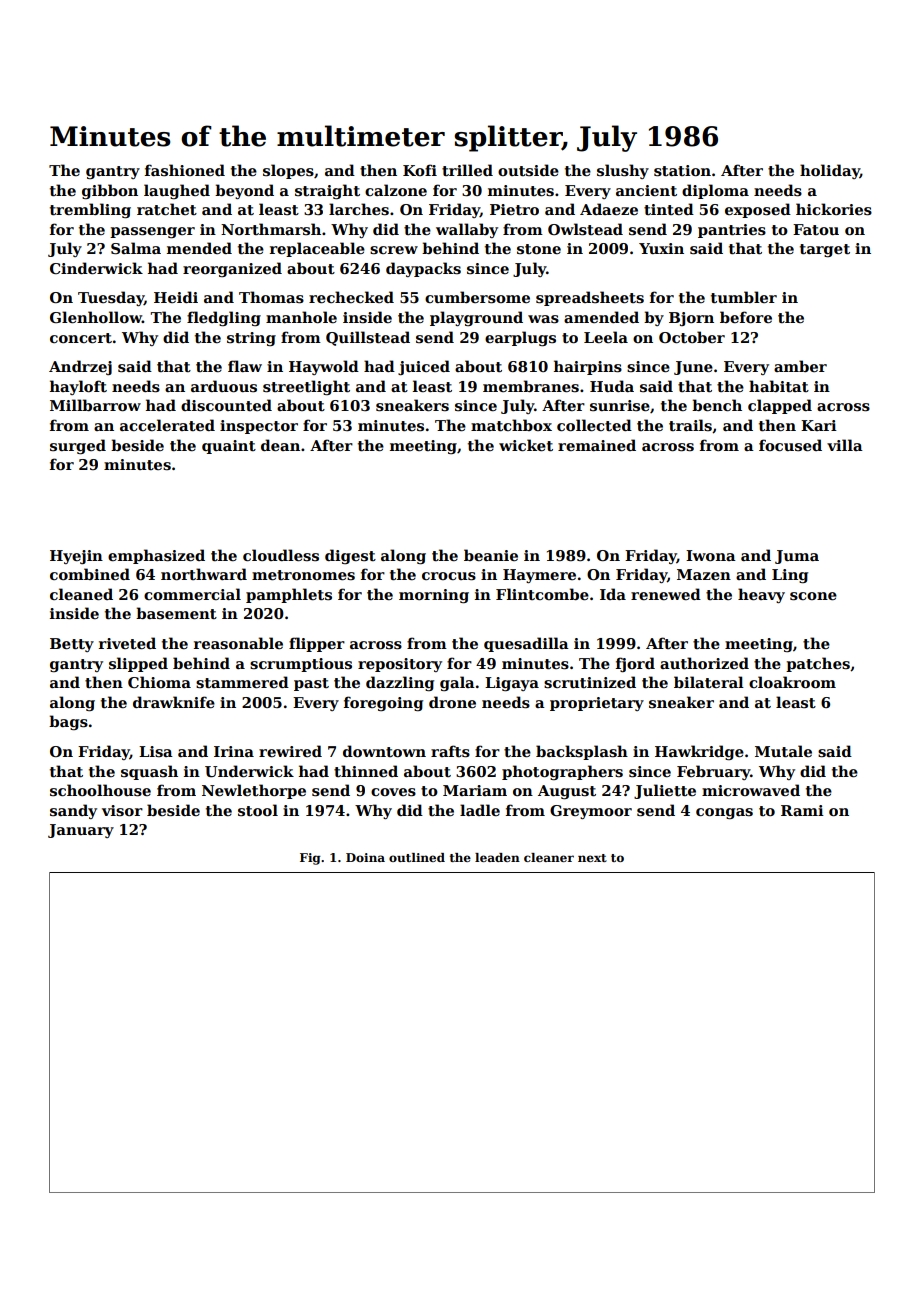 This document has height=1308, width=924. Describe the element at coordinates (138, 664) in the document. I see `slipped` at that location.
